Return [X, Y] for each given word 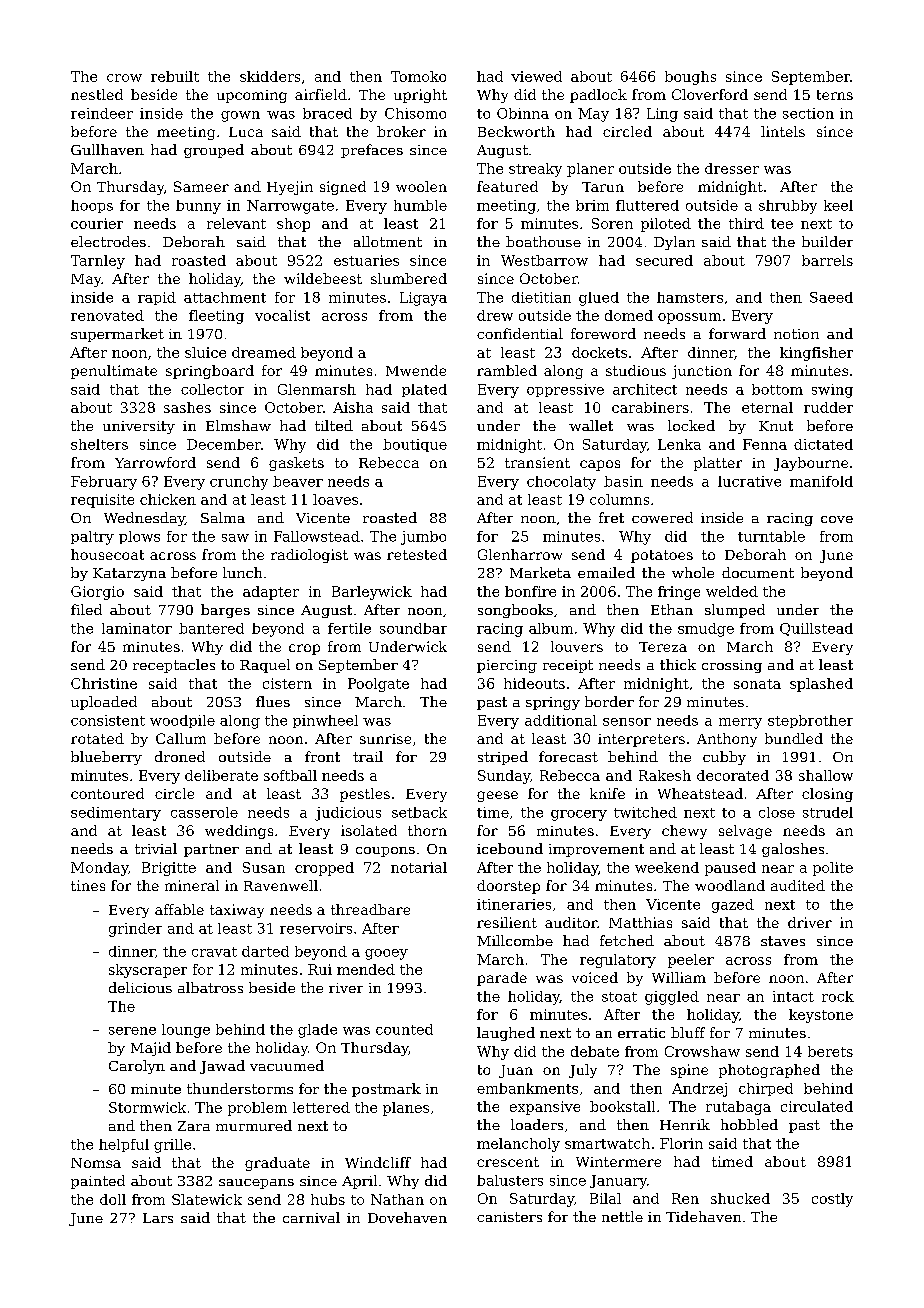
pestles [365, 795]
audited [798, 885]
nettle [622, 1216]
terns [835, 95]
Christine [104, 683]
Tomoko [418, 76]
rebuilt [175, 76]
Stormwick [147, 1107]
